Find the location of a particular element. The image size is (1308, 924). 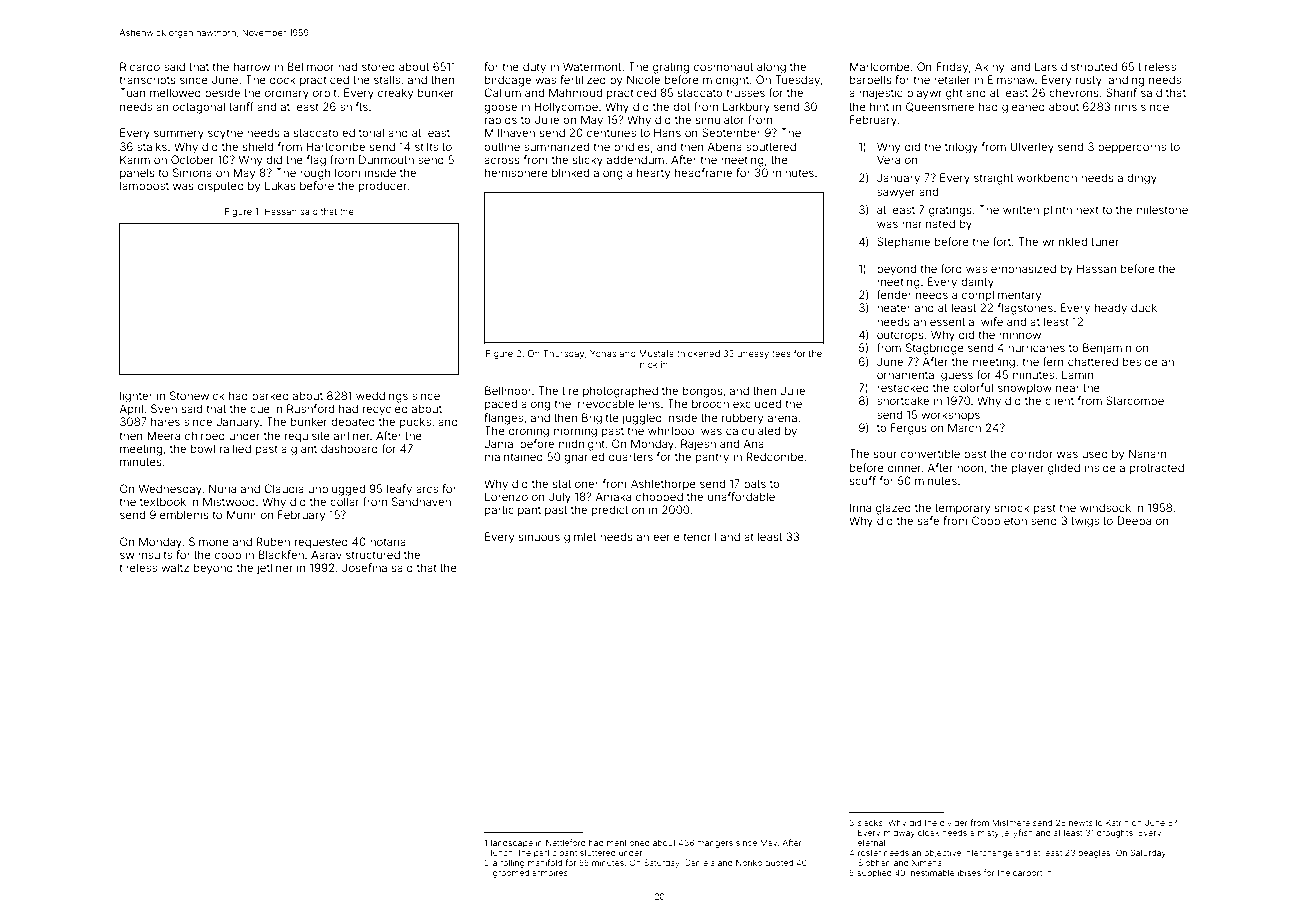

mentioned is located at coordinates (628, 843).
